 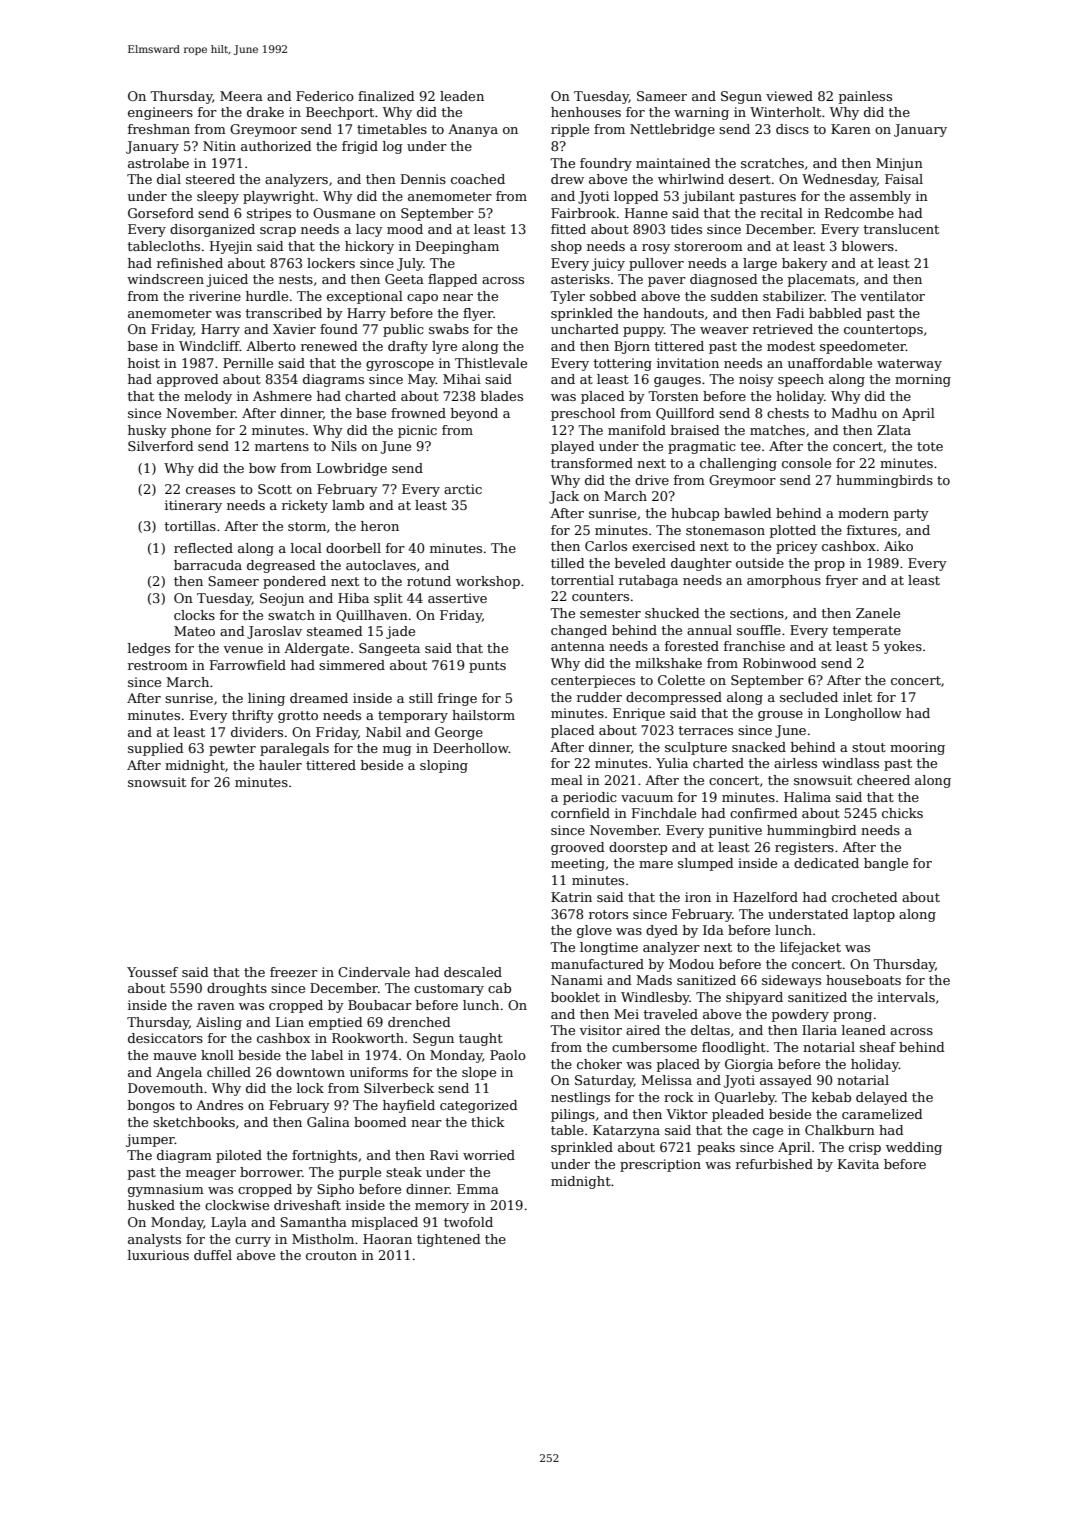 I want to click on sloping, so click(x=444, y=766).
